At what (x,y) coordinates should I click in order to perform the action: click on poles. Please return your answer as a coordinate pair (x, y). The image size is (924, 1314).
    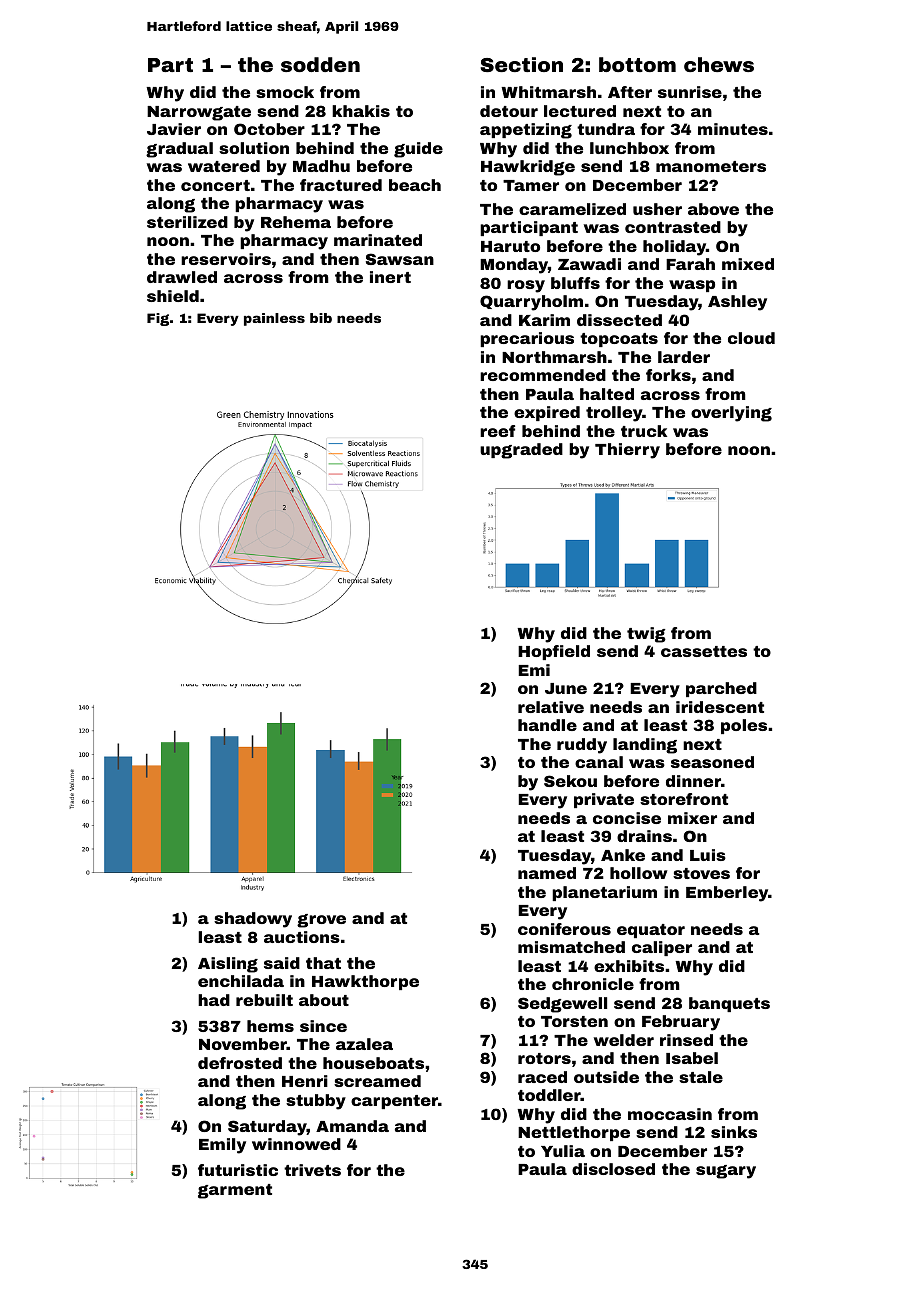
    Looking at the image, I should click on (744, 726).
